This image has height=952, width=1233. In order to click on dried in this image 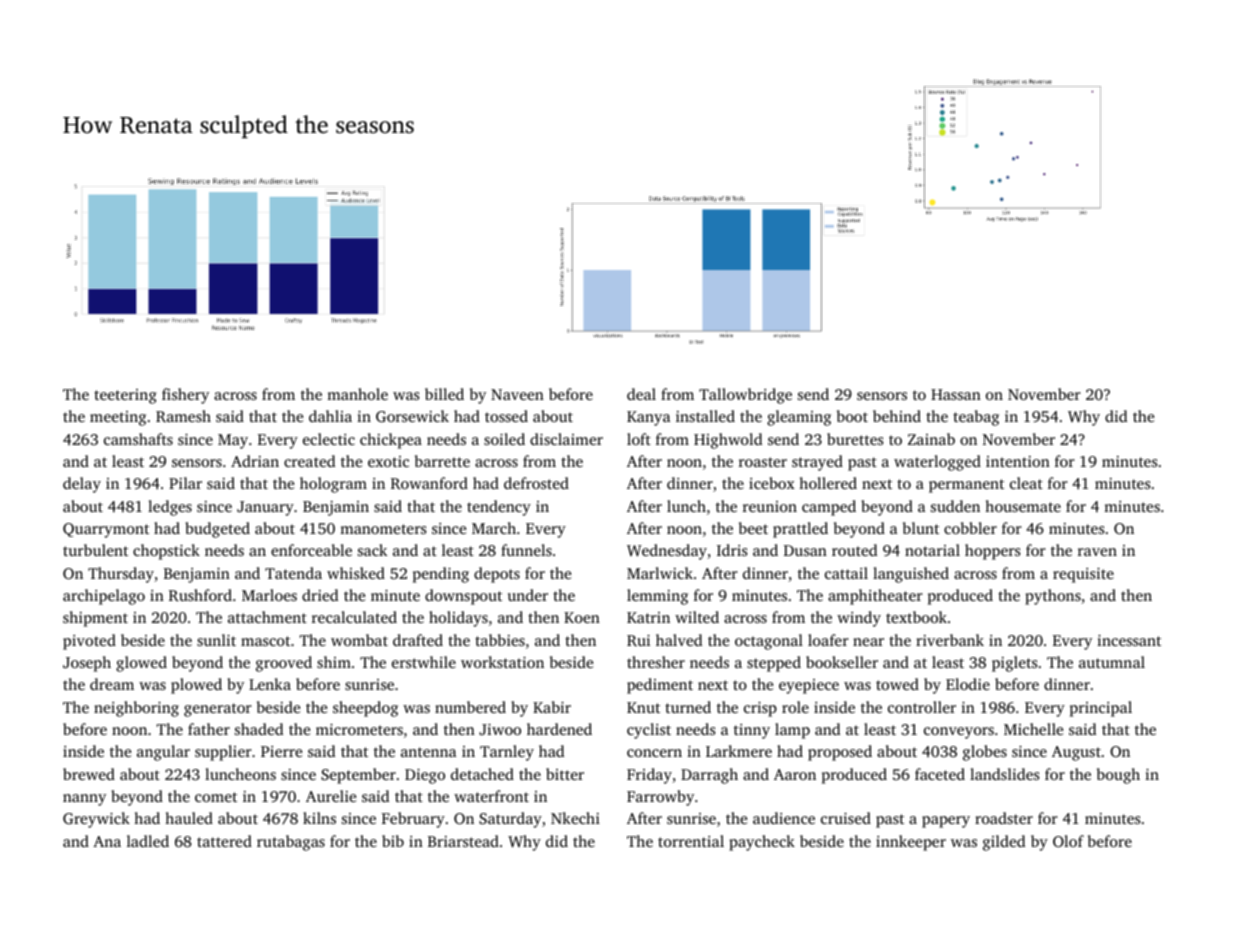, I will do `click(320, 595)`.
